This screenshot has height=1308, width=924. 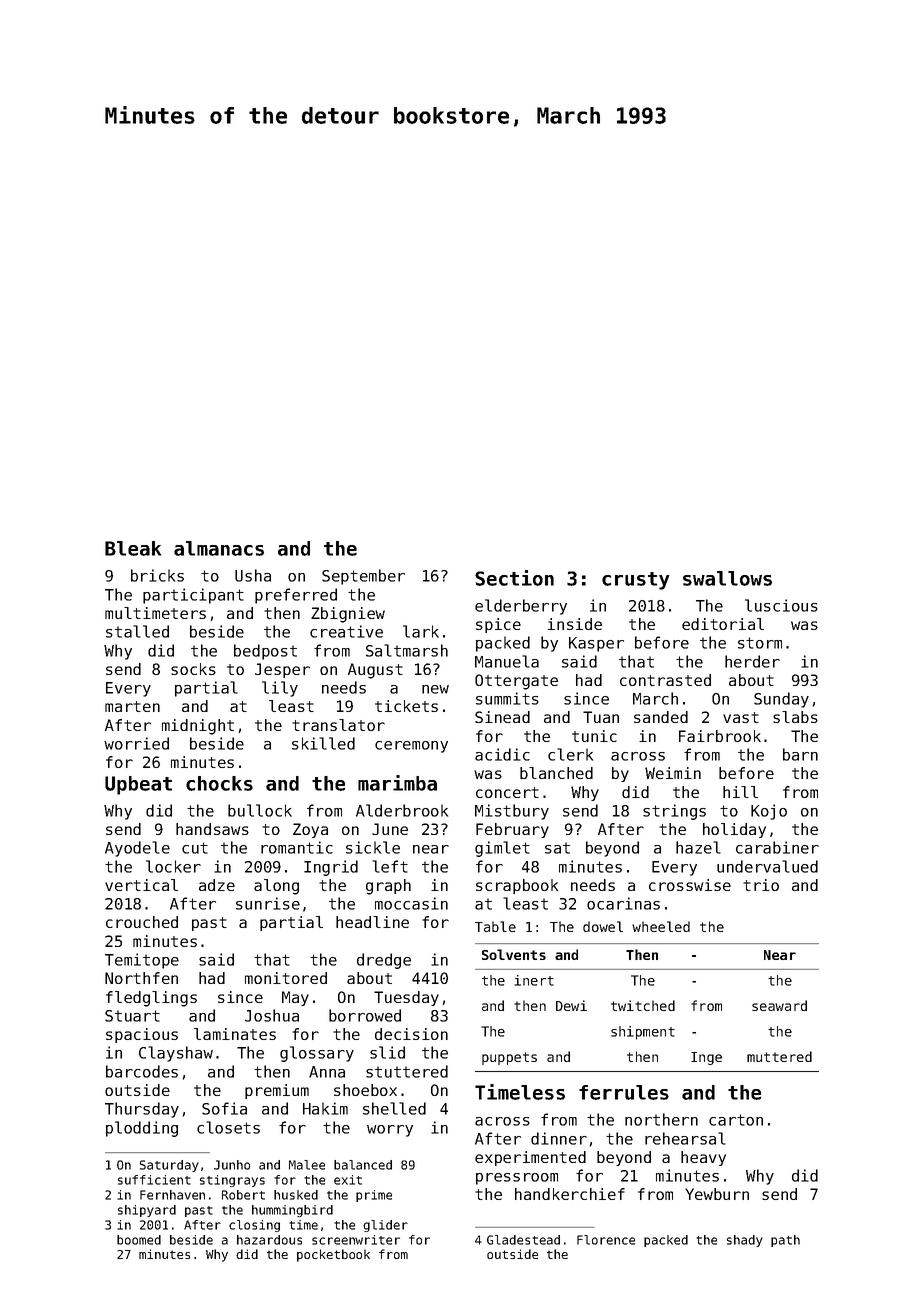 What do you see at coordinates (142, 1071) in the screenshot?
I see `barcodes` at bounding box center [142, 1071].
